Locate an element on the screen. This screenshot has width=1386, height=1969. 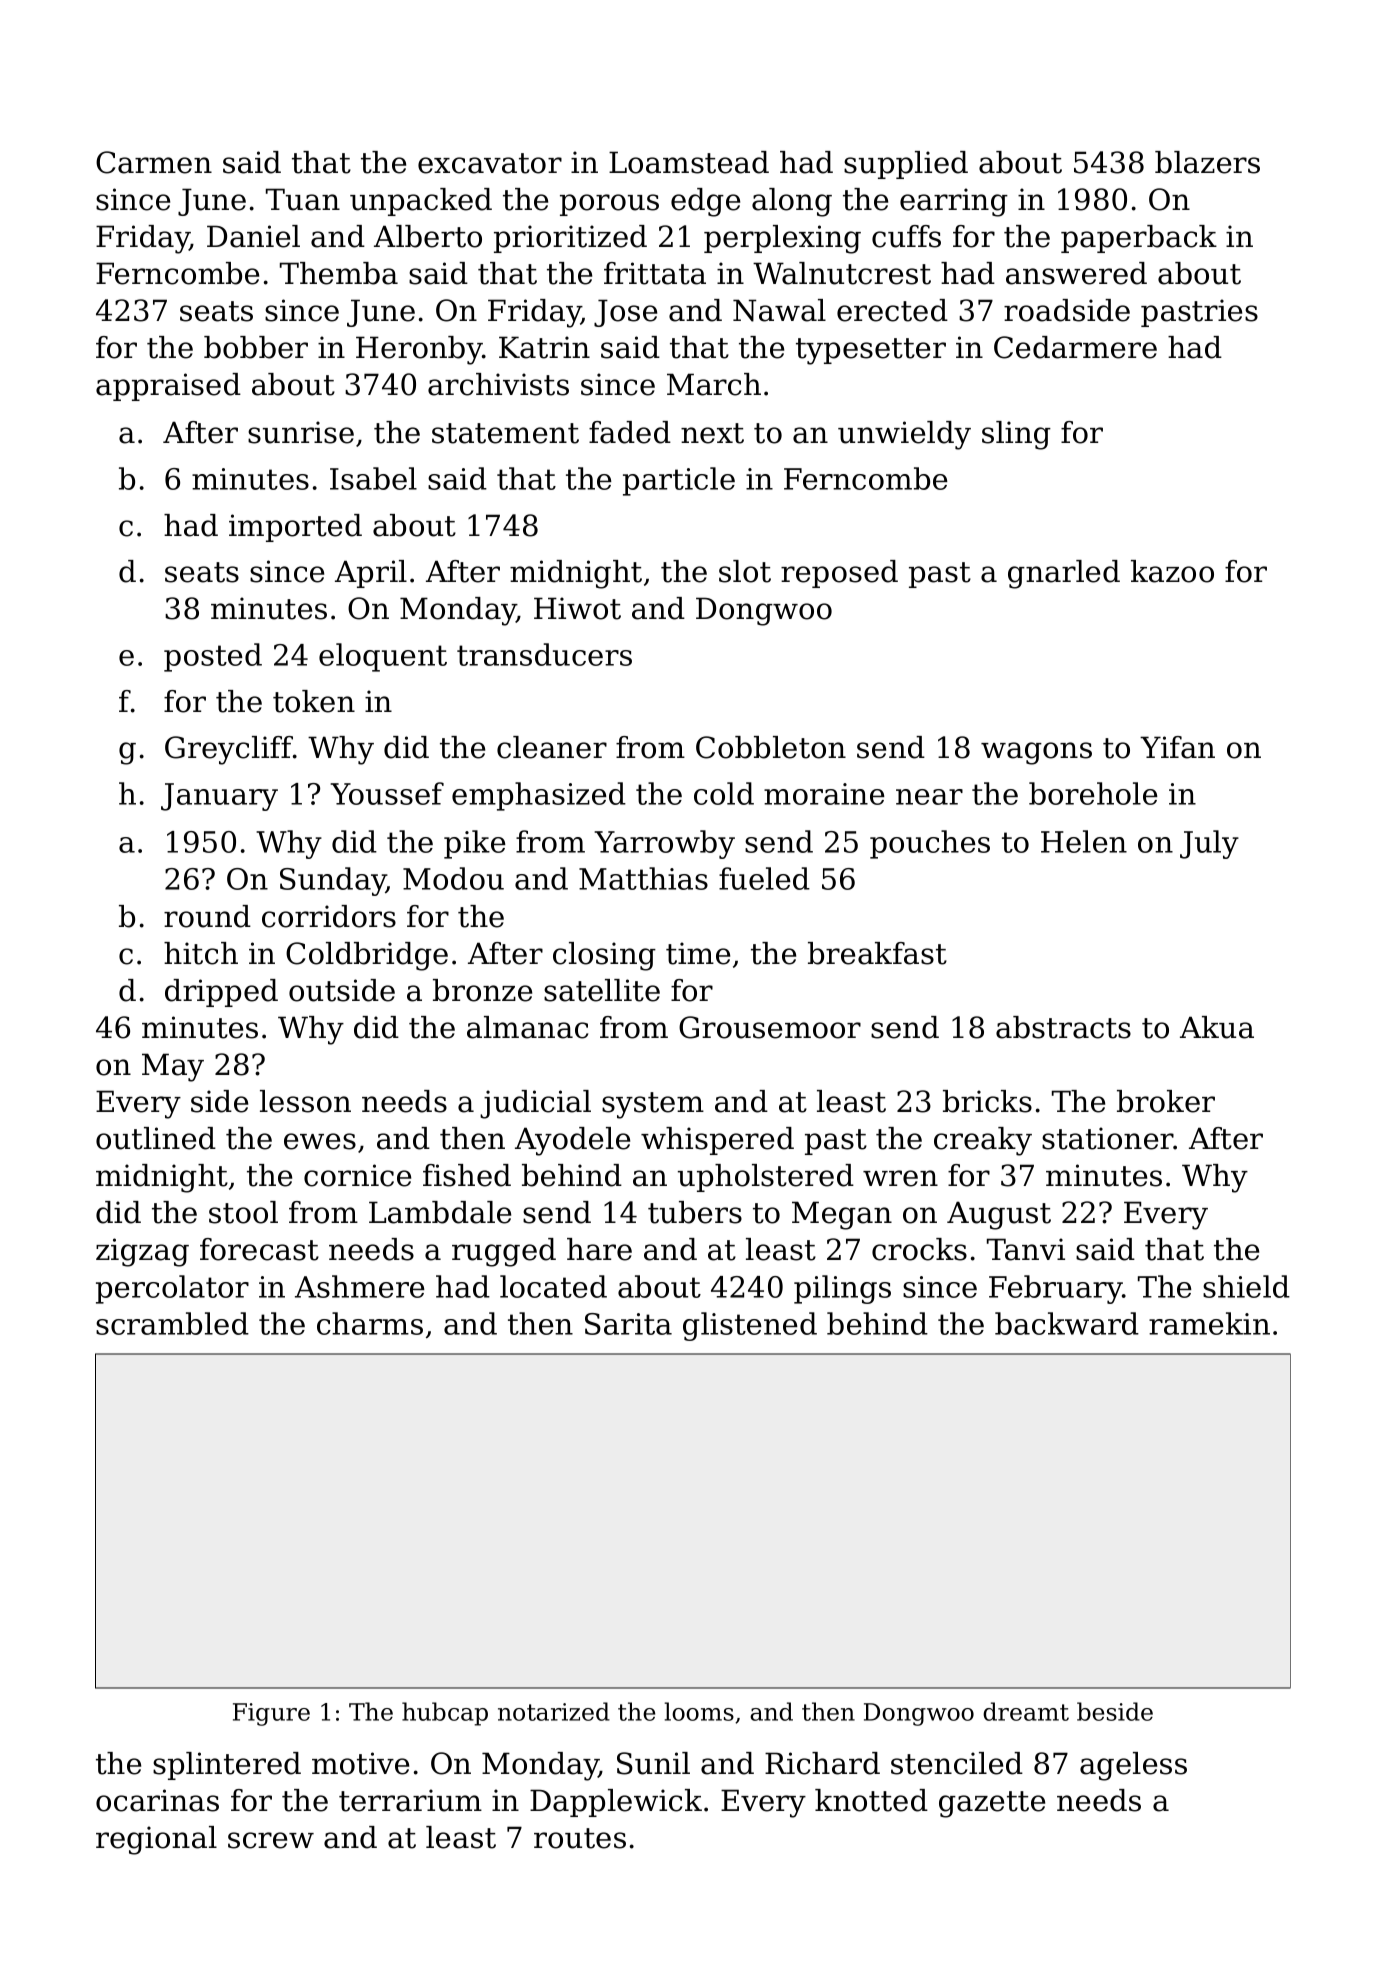
particle is located at coordinates (679, 481).
